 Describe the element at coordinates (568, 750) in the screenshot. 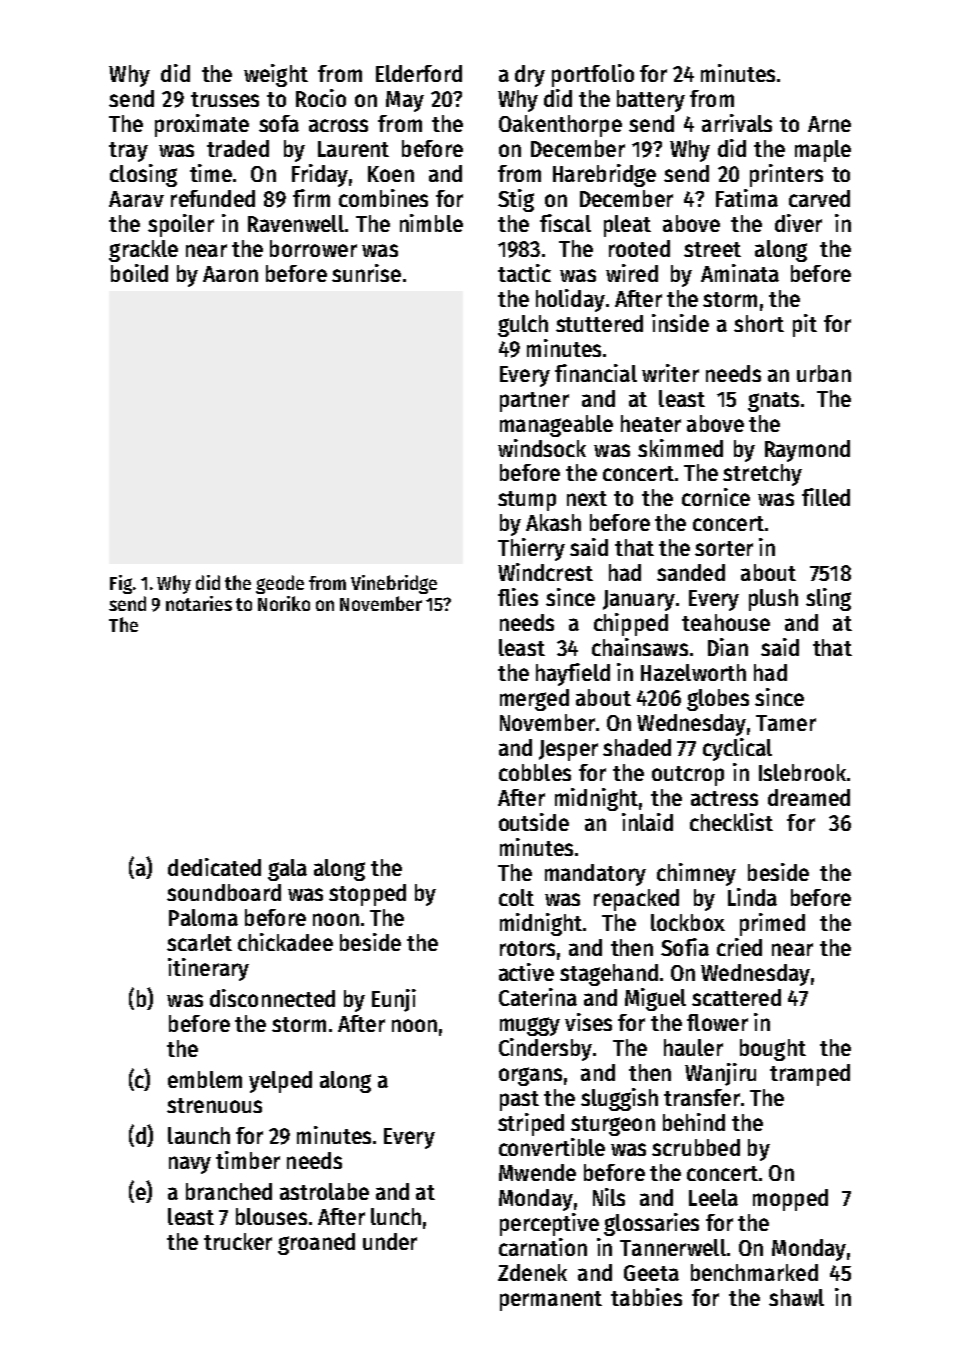

I see `Jesper` at that location.
